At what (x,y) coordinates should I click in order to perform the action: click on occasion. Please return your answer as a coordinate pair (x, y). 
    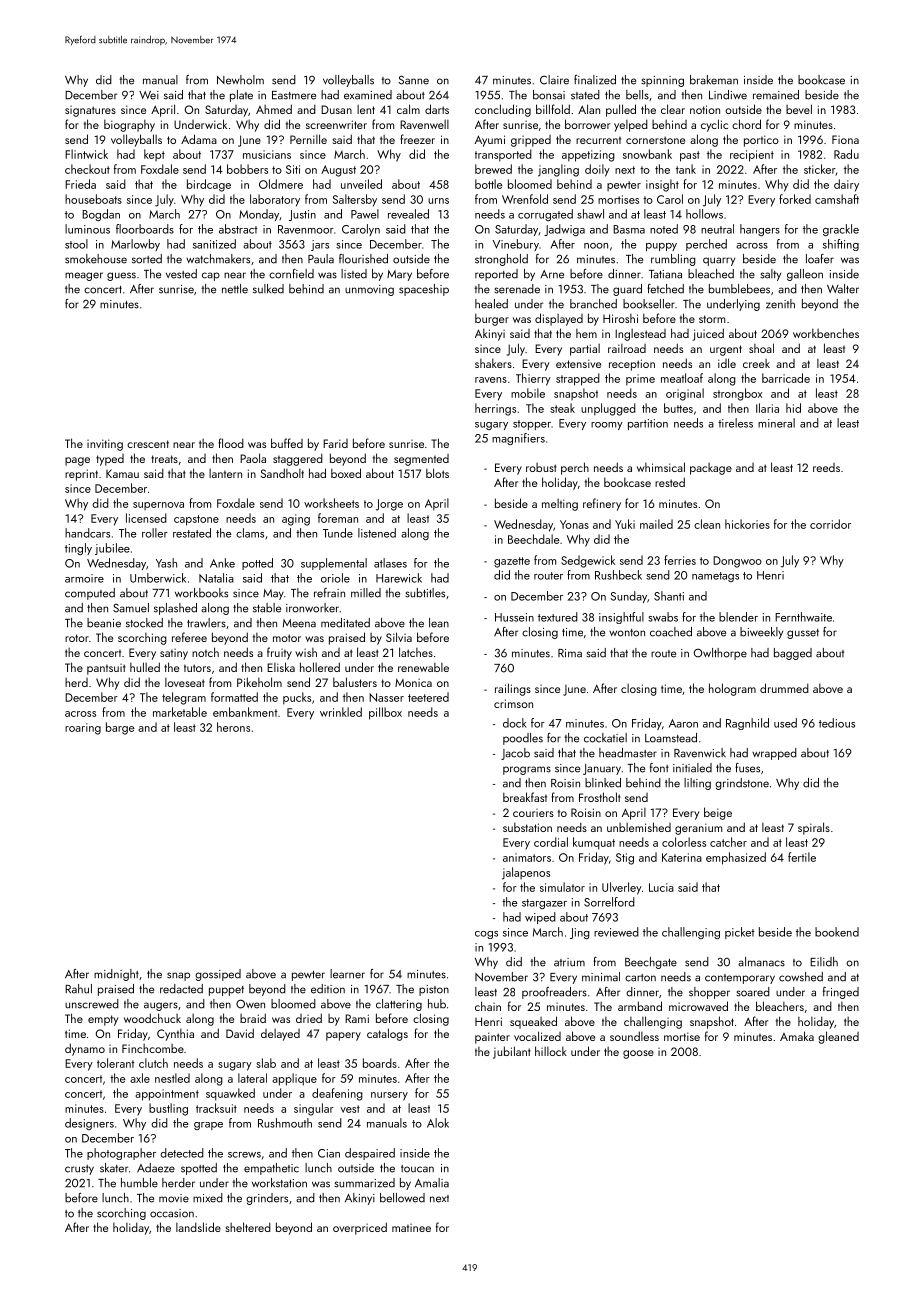
    Looking at the image, I should click on (172, 1213).
